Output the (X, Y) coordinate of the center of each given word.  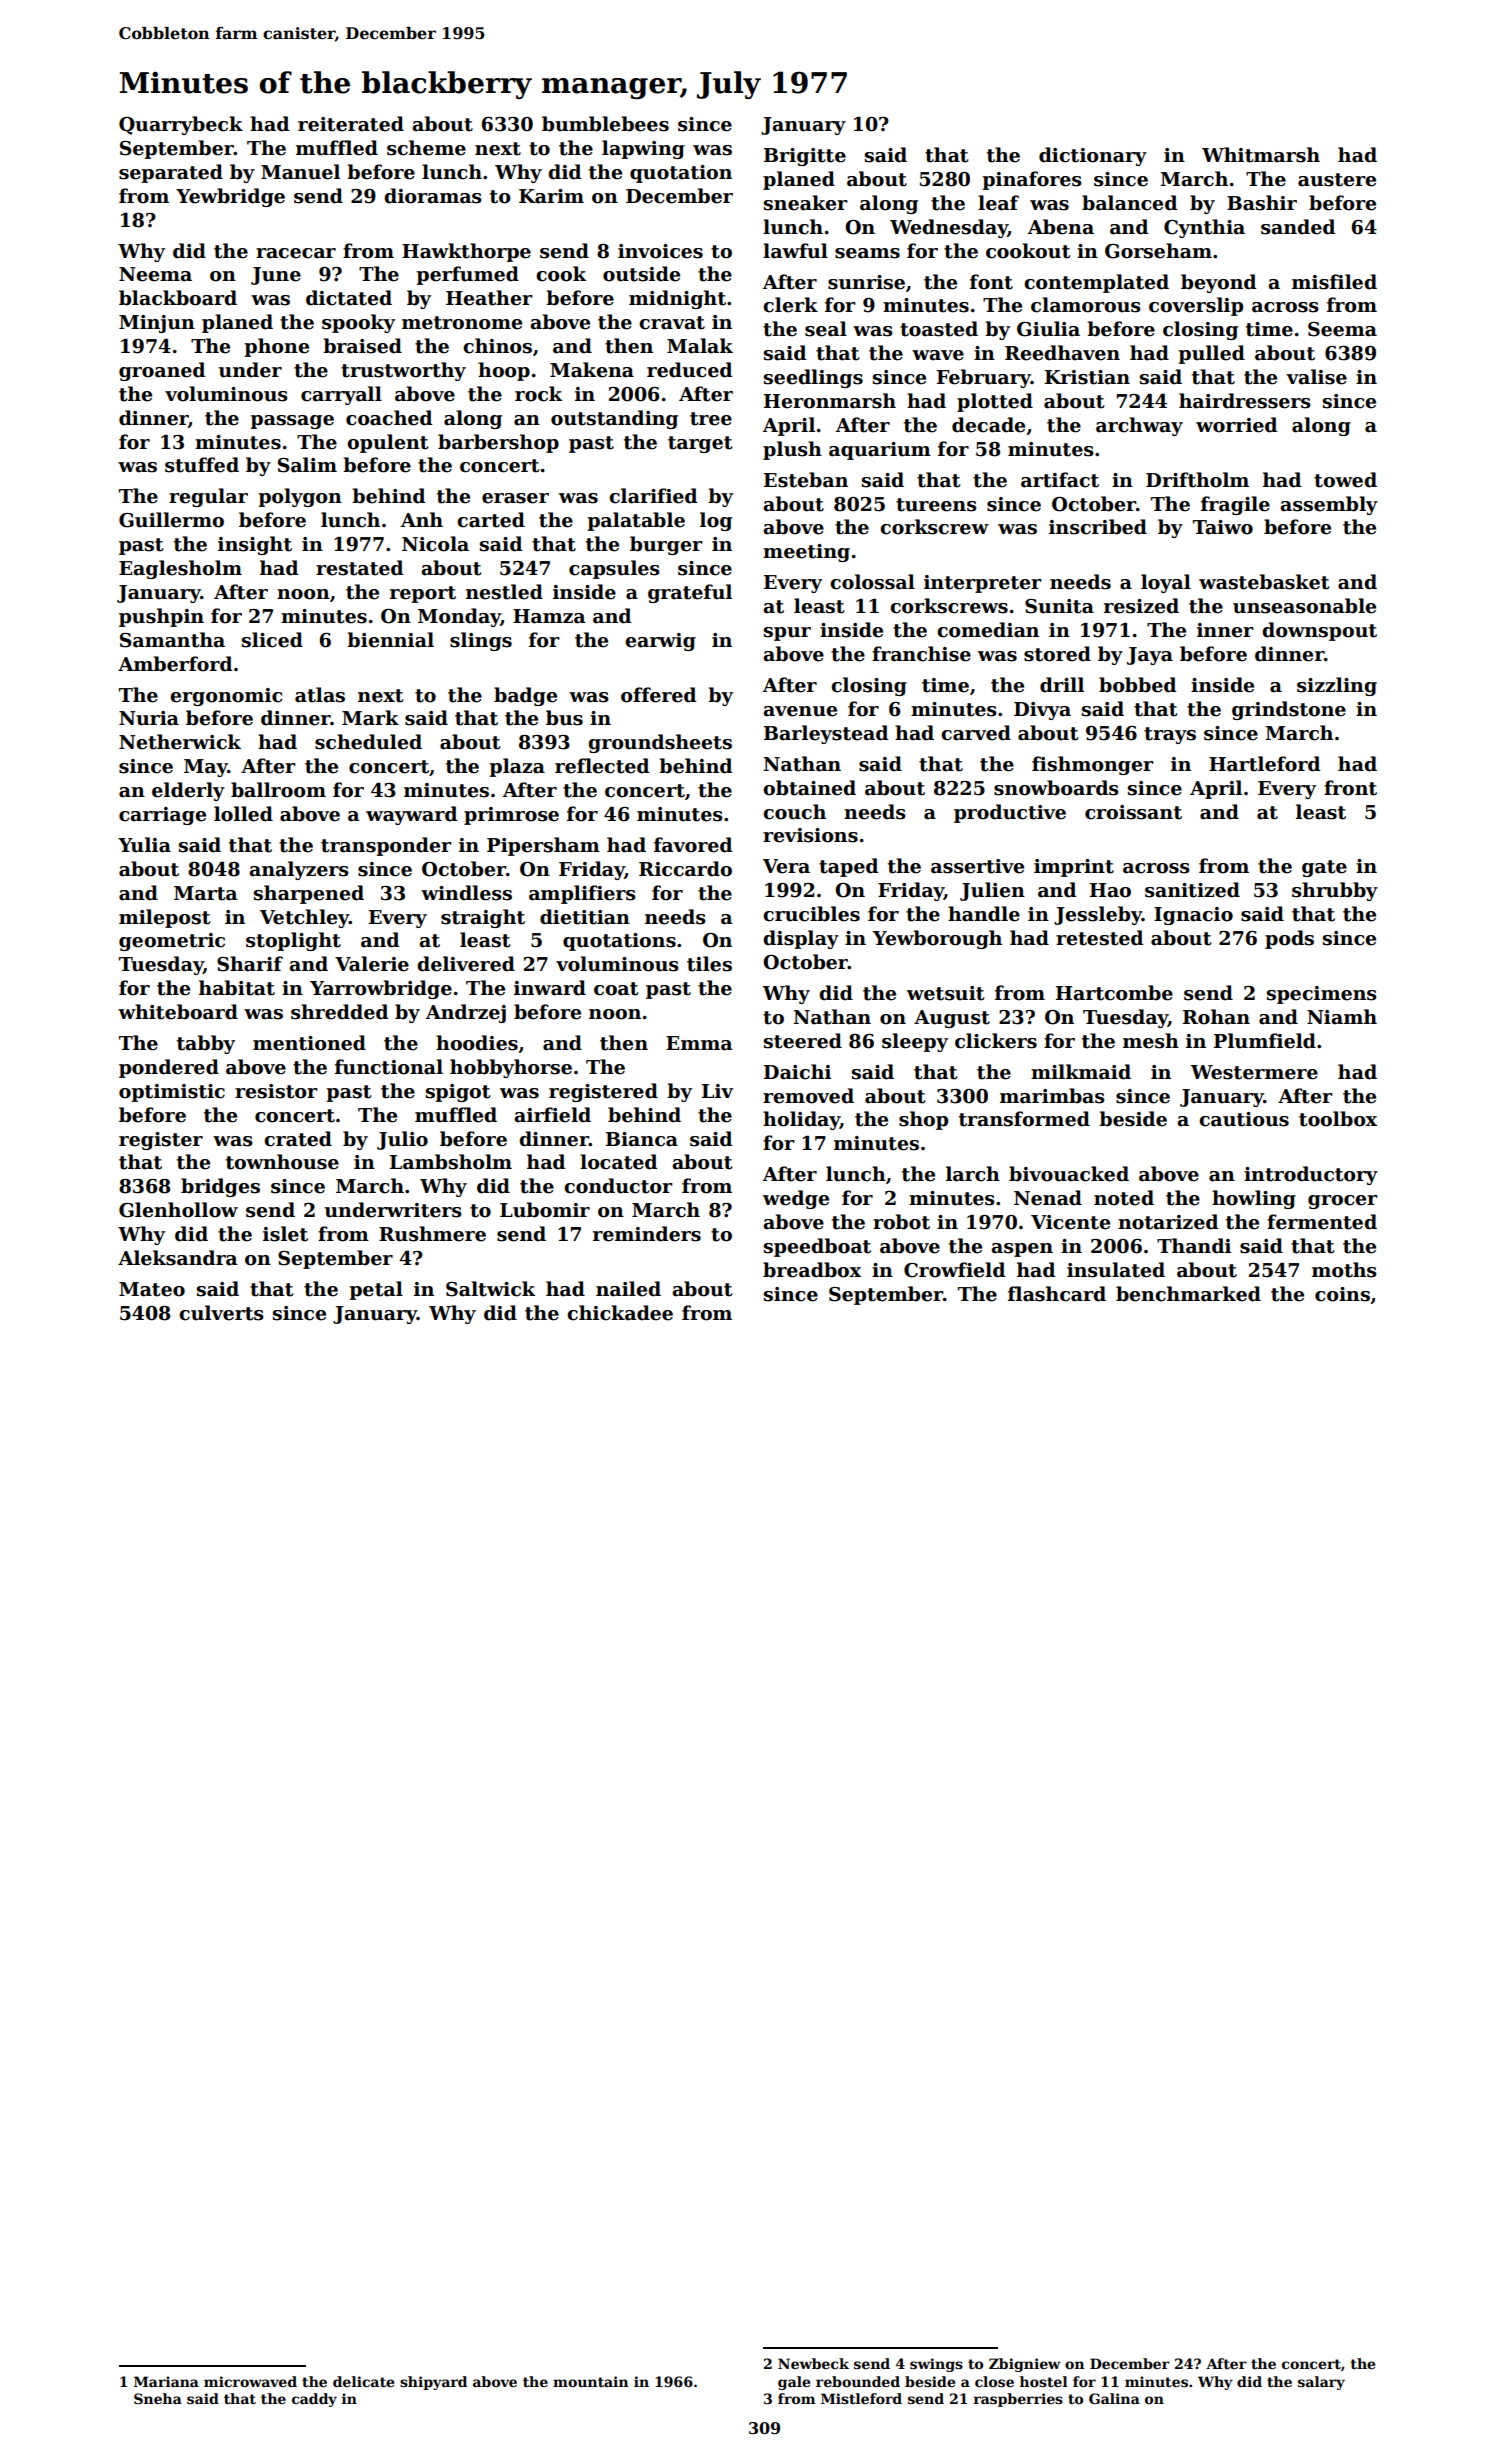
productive (1010, 813)
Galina (1114, 2398)
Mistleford (861, 2398)
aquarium (880, 451)
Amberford (175, 664)
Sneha (158, 2398)
